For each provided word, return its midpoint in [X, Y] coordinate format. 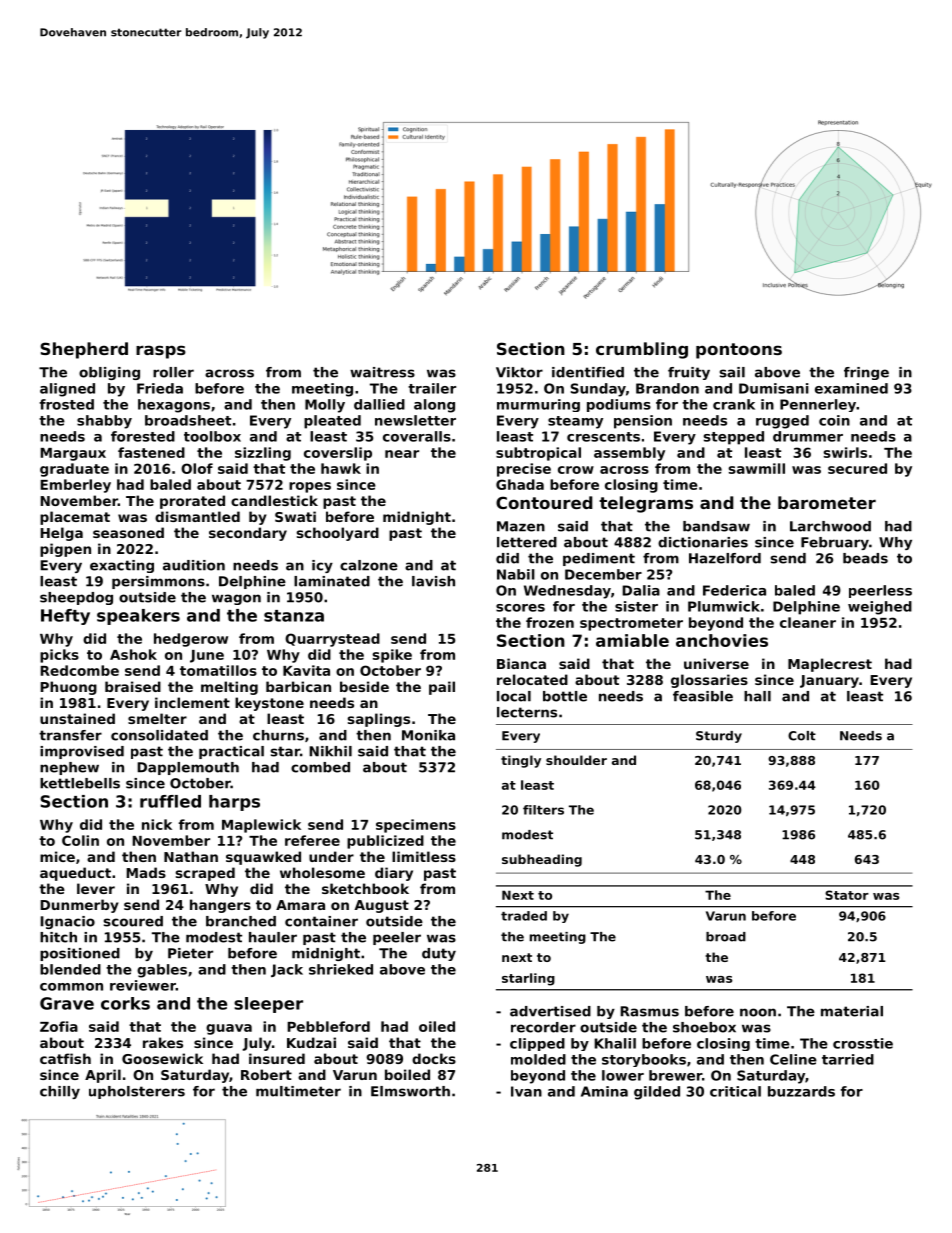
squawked [263, 858]
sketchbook [365, 888]
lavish [433, 581]
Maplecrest [830, 665]
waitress [382, 372]
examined [851, 388]
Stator [847, 895]
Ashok [133, 654]
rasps [161, 352]
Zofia [59, 1026]
